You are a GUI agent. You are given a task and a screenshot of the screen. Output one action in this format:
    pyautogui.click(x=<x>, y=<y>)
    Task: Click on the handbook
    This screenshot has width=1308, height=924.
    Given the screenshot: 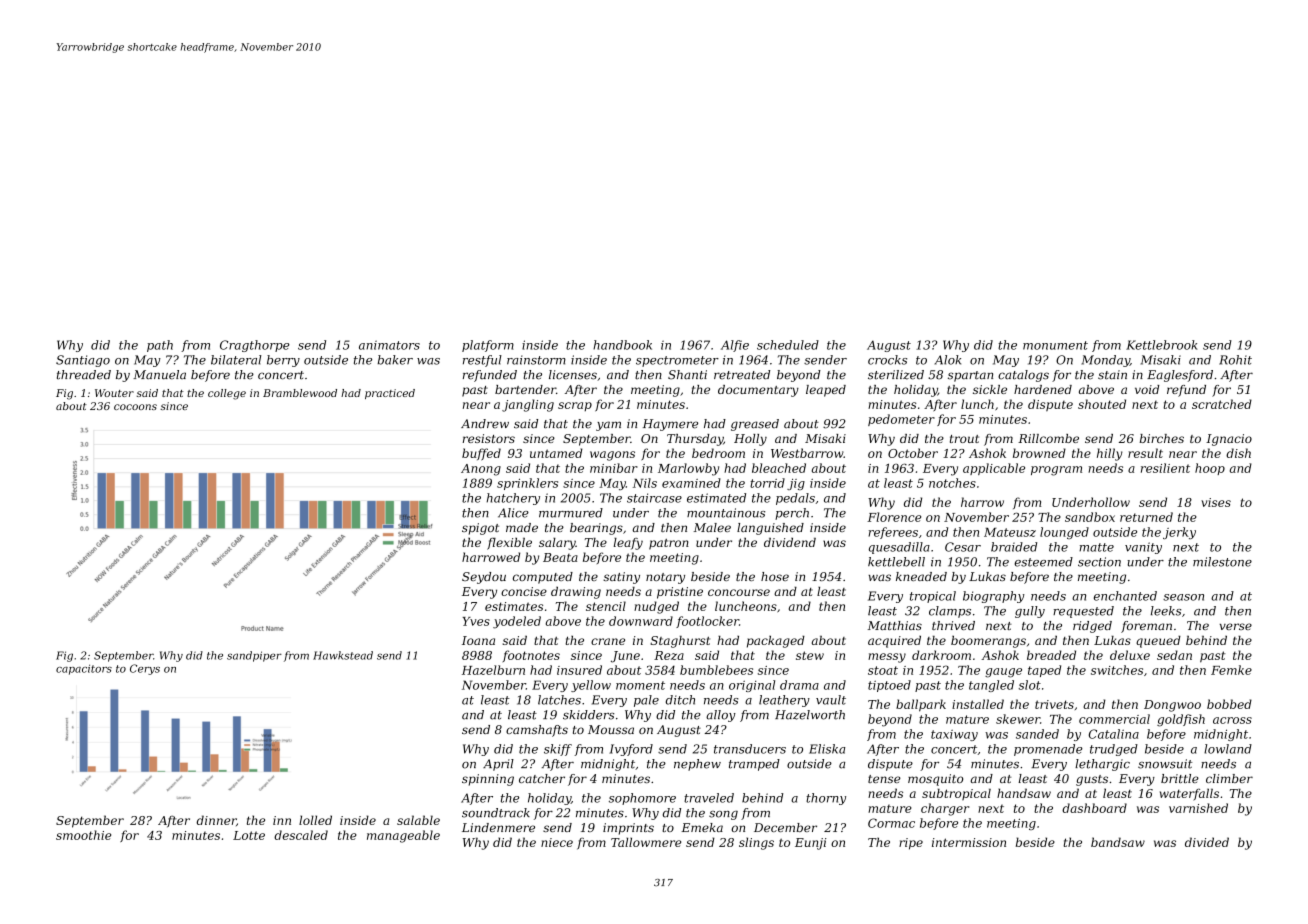 What is the action you would take?
    pyautogui.click(x=622, y=345)
